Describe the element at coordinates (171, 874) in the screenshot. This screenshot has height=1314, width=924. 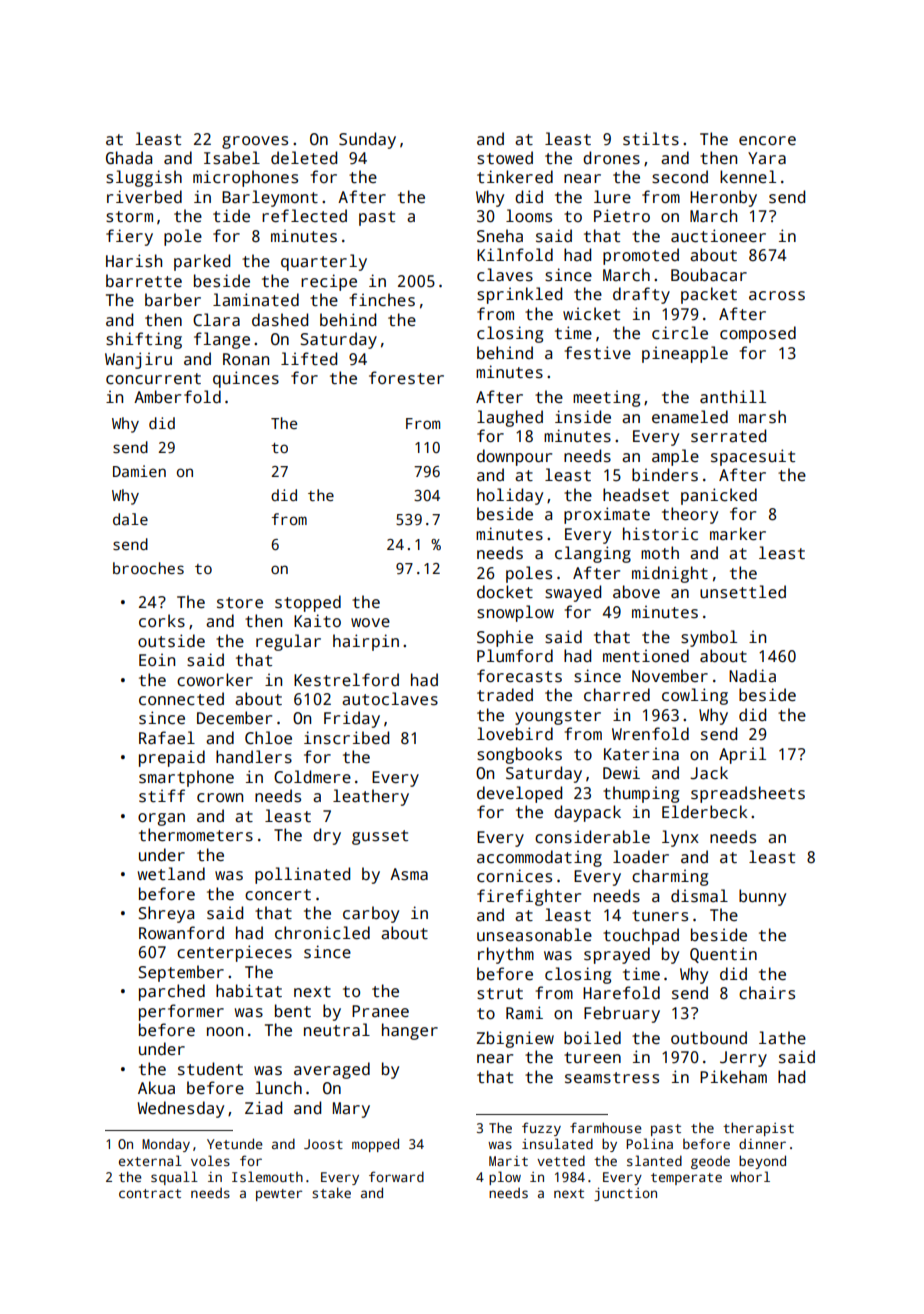
I see `wetland` at that location.
